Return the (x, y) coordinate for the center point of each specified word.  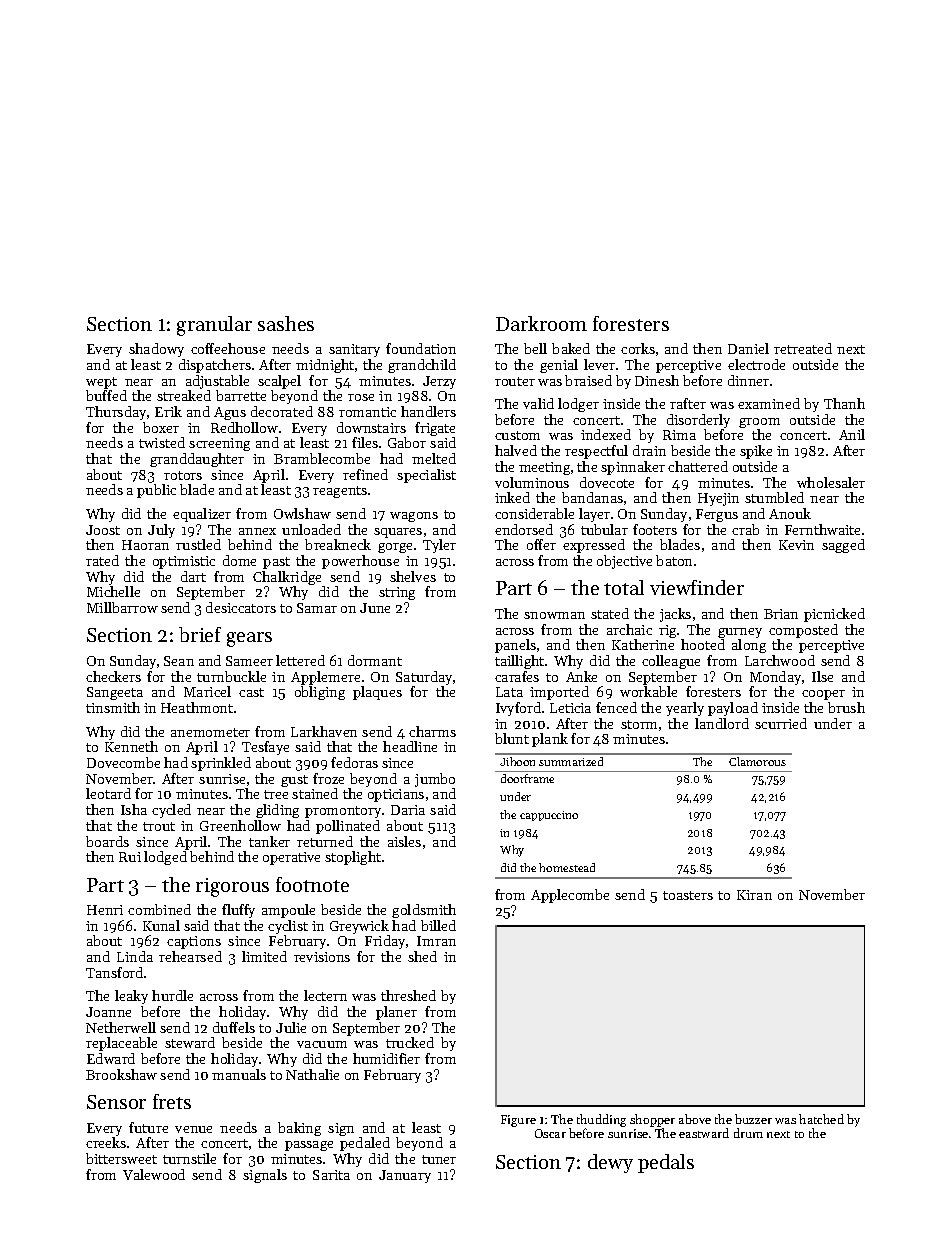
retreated (803, 348)
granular (214, 326)
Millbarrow (122, 607)
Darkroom (541, 323)
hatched (821, 1119)
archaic (629, 629)
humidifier (386, 1058)
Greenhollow (240, 825)
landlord (722, 723)
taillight (519, 662)
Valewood (154, 1174)
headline (410, 746)
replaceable (121, 1044)
